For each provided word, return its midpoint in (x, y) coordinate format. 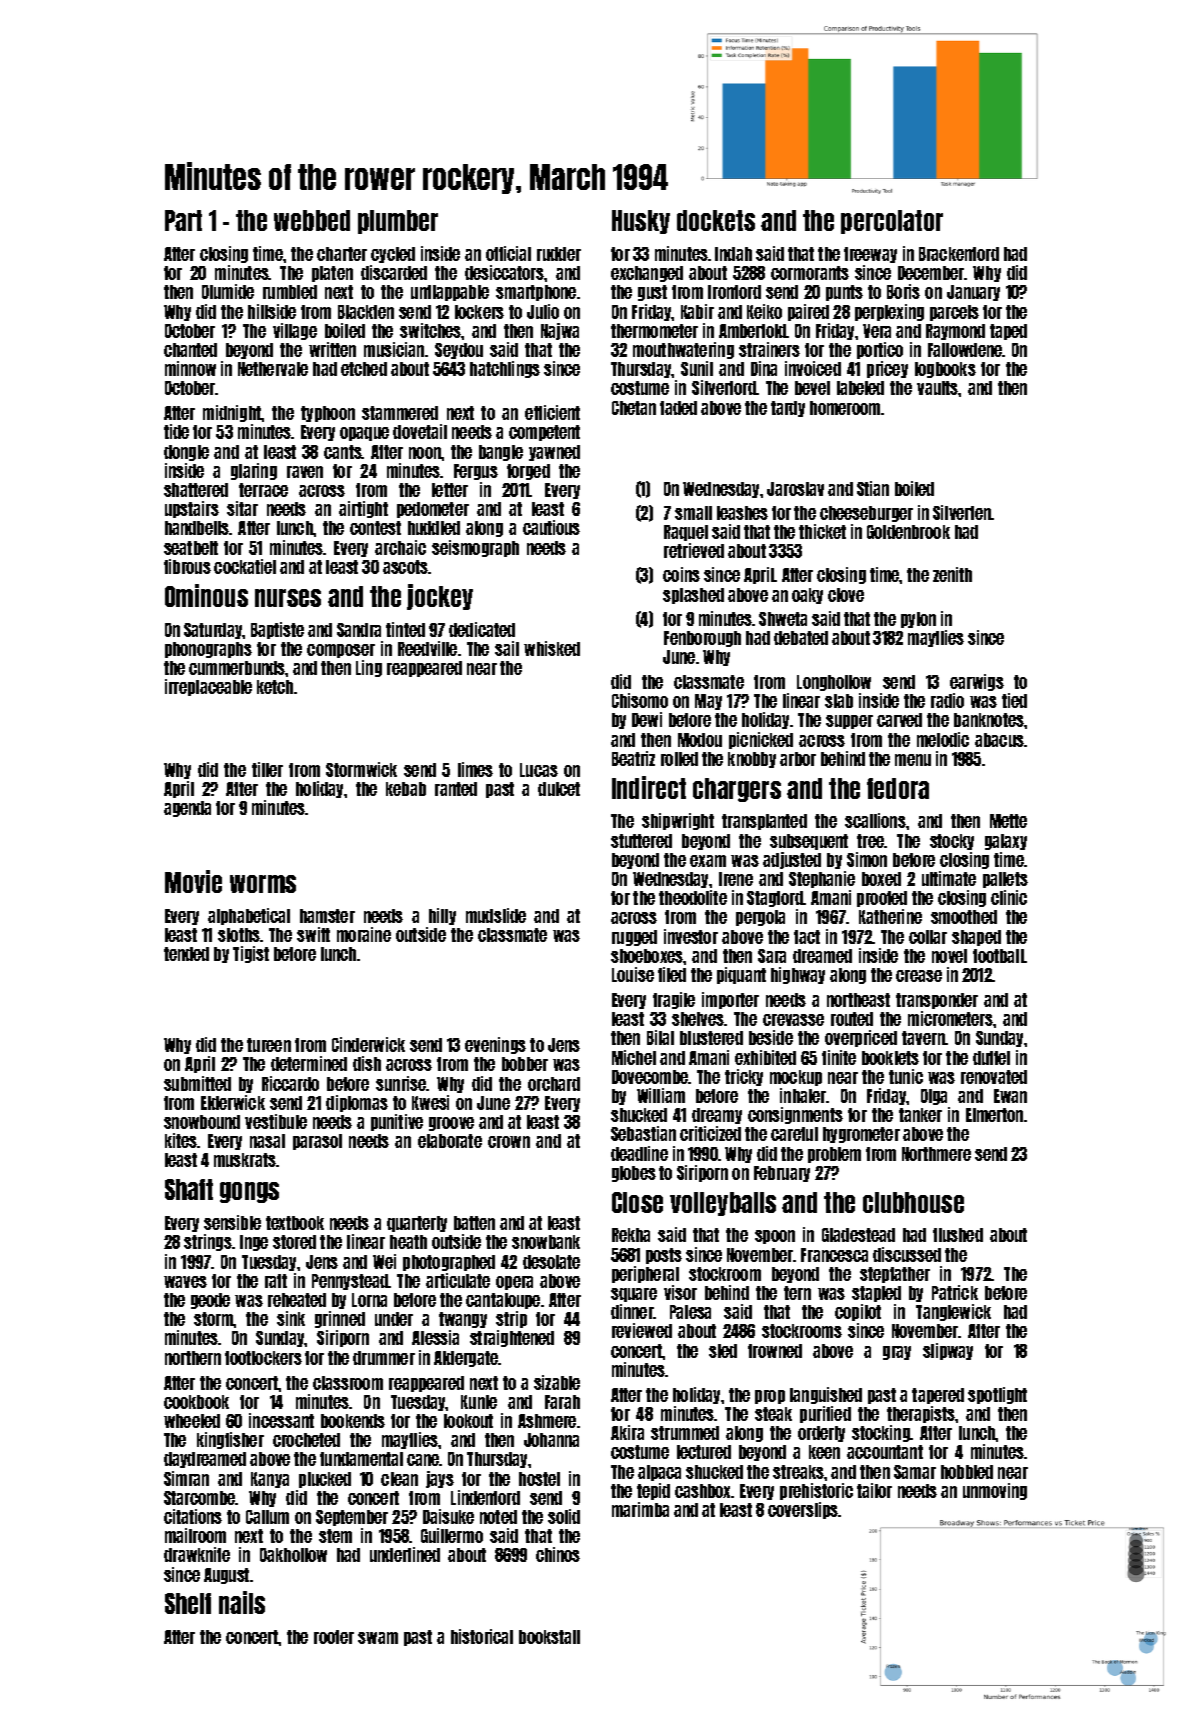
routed (852, 1019)
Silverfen (962, 512)
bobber (525, 1064)
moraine (364, 934)
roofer (334, 1637)
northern (193, 1358)
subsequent (809, 842)
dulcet (559, 789)
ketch (275, 687)
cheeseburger (866, 514)
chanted (190, 350)
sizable (557, 1382)
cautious (551, 527)
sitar (242, 508)
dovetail (420, 431)
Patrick (955, 1292)
